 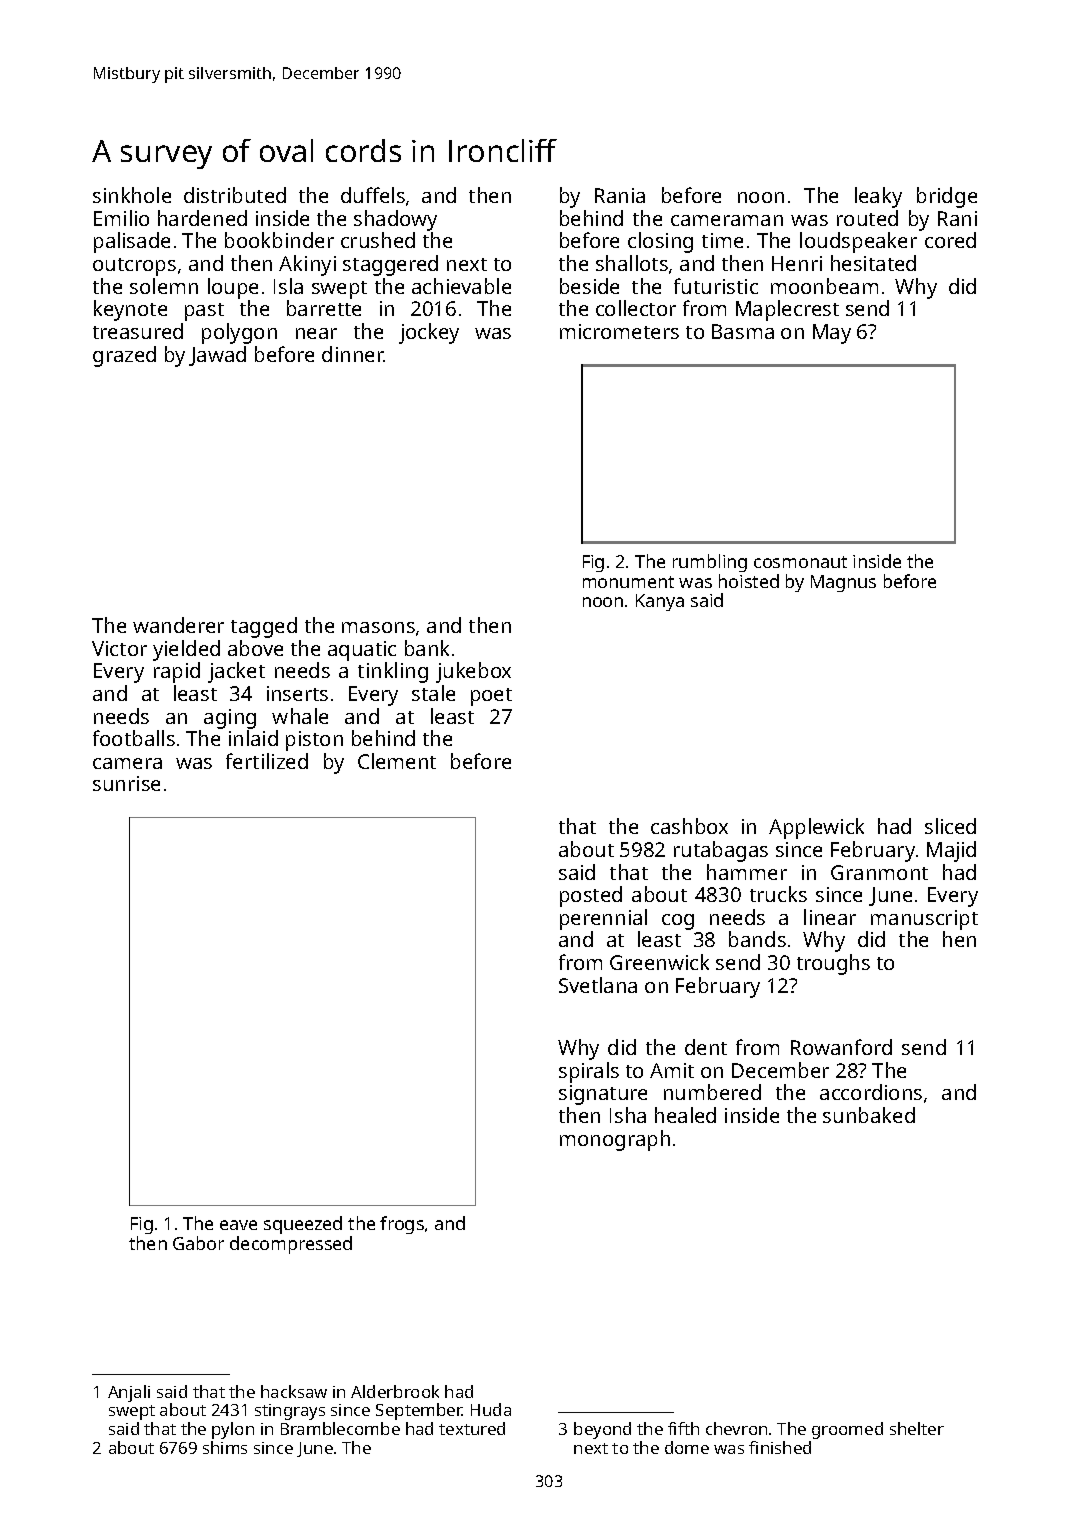 What do you see at coordinates (124, 356) in the screenshot?
I see `grazed` at bounding box center [124, 356].
